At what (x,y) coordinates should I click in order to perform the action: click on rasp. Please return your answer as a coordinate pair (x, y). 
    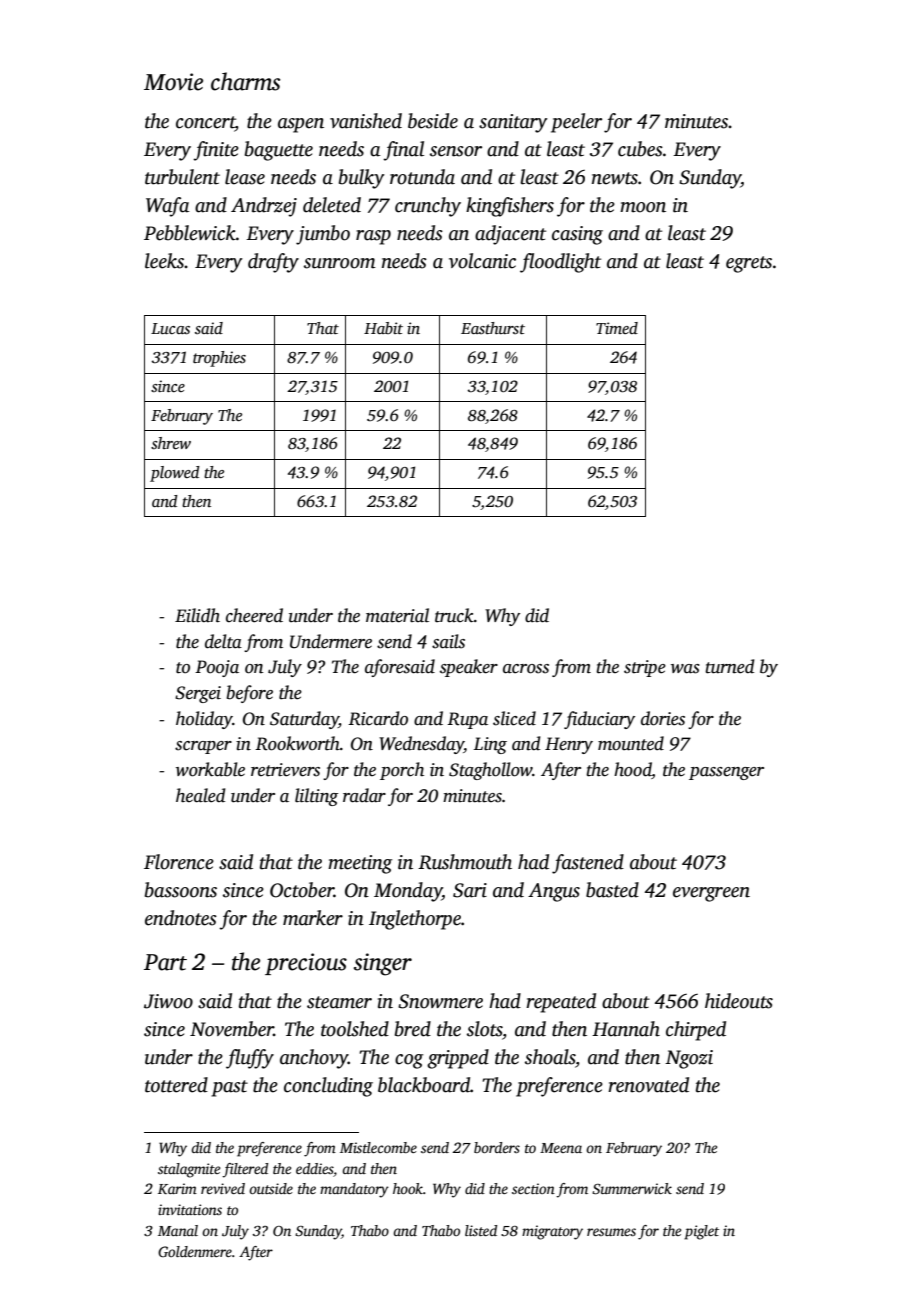
    Looking at the image, I should click on (373, 237).
